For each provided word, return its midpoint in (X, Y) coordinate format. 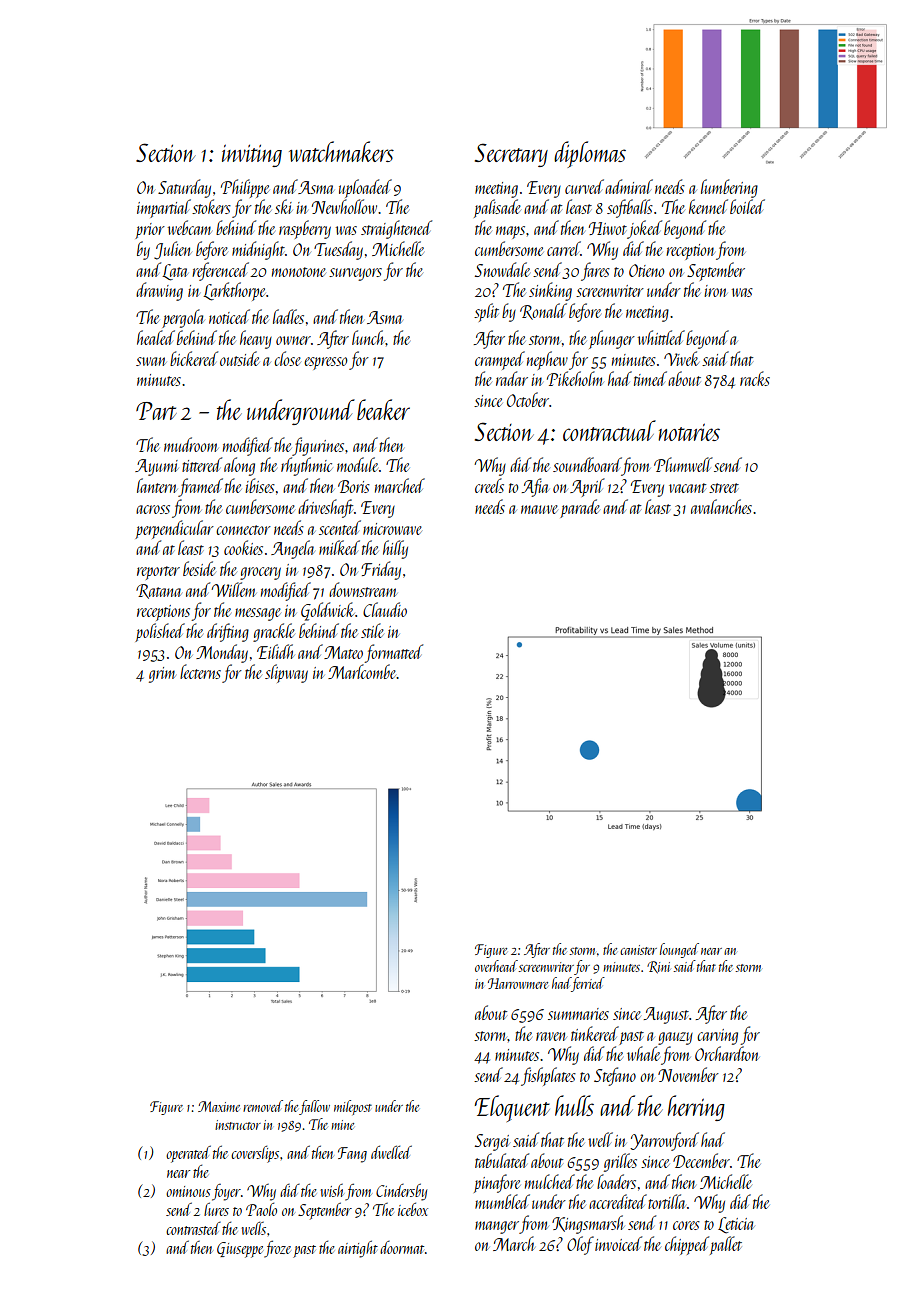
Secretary (511, 155)
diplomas (590, 154)
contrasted (193, 1228)
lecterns (200, 671)
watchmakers (341, 151)
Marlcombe (362, 671)
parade (580, 508)
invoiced (618, 1243)
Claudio (385, 609)
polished (160, 632)
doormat (402, 1247)
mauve (539, 509)
